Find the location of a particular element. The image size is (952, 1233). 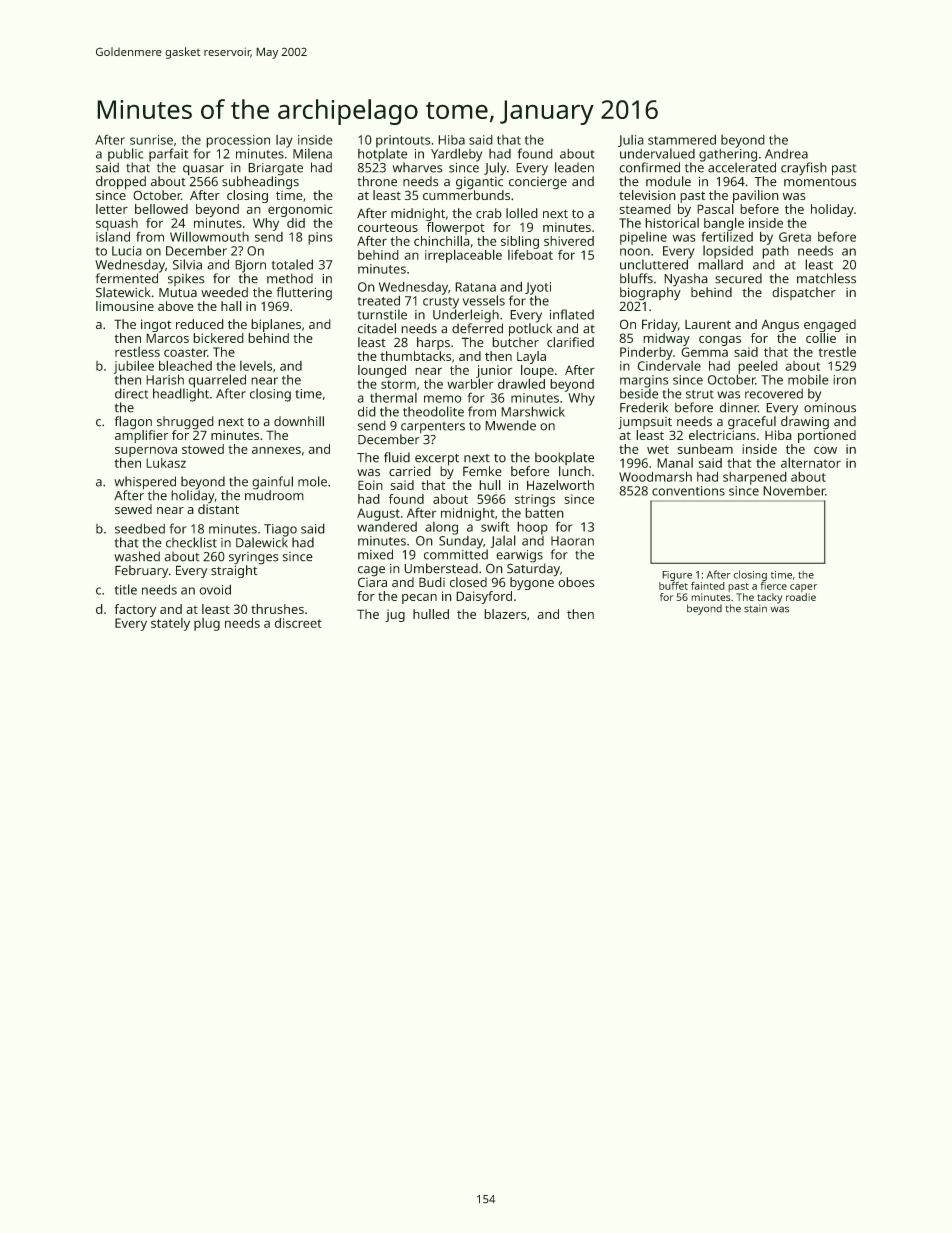

crayfish is located at coordinates (803, 168).
